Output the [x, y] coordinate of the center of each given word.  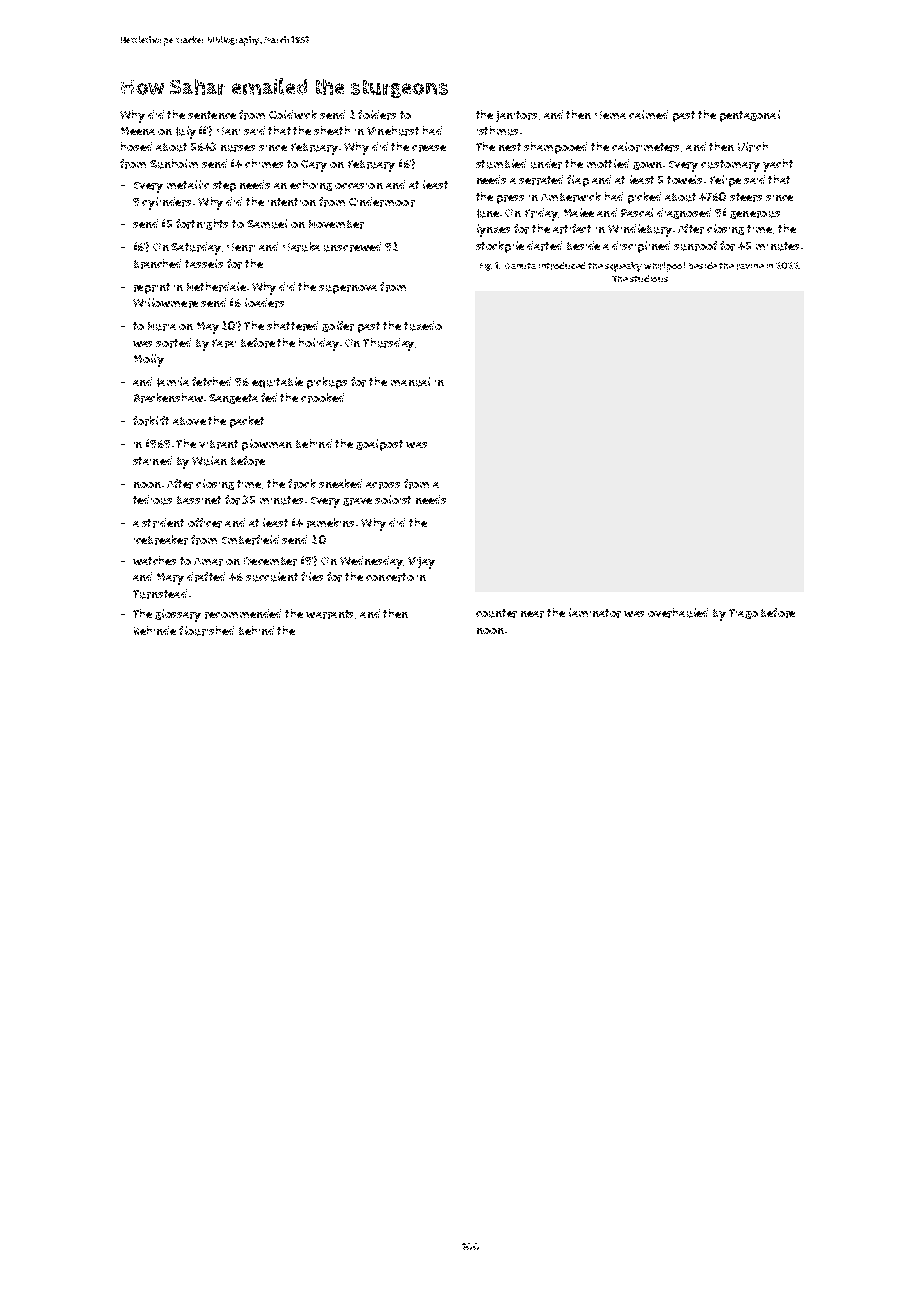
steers [746, 197]
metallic [188, 184]
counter [496, 613]
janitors [516, 116]
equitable [277, 382]
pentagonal [750, 116]
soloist [393, 499]
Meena [138, 131]
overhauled [678, 613]
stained [152, 460]
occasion [359, 186]
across [383, 485]
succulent [272, 577]
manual [410, 382]
